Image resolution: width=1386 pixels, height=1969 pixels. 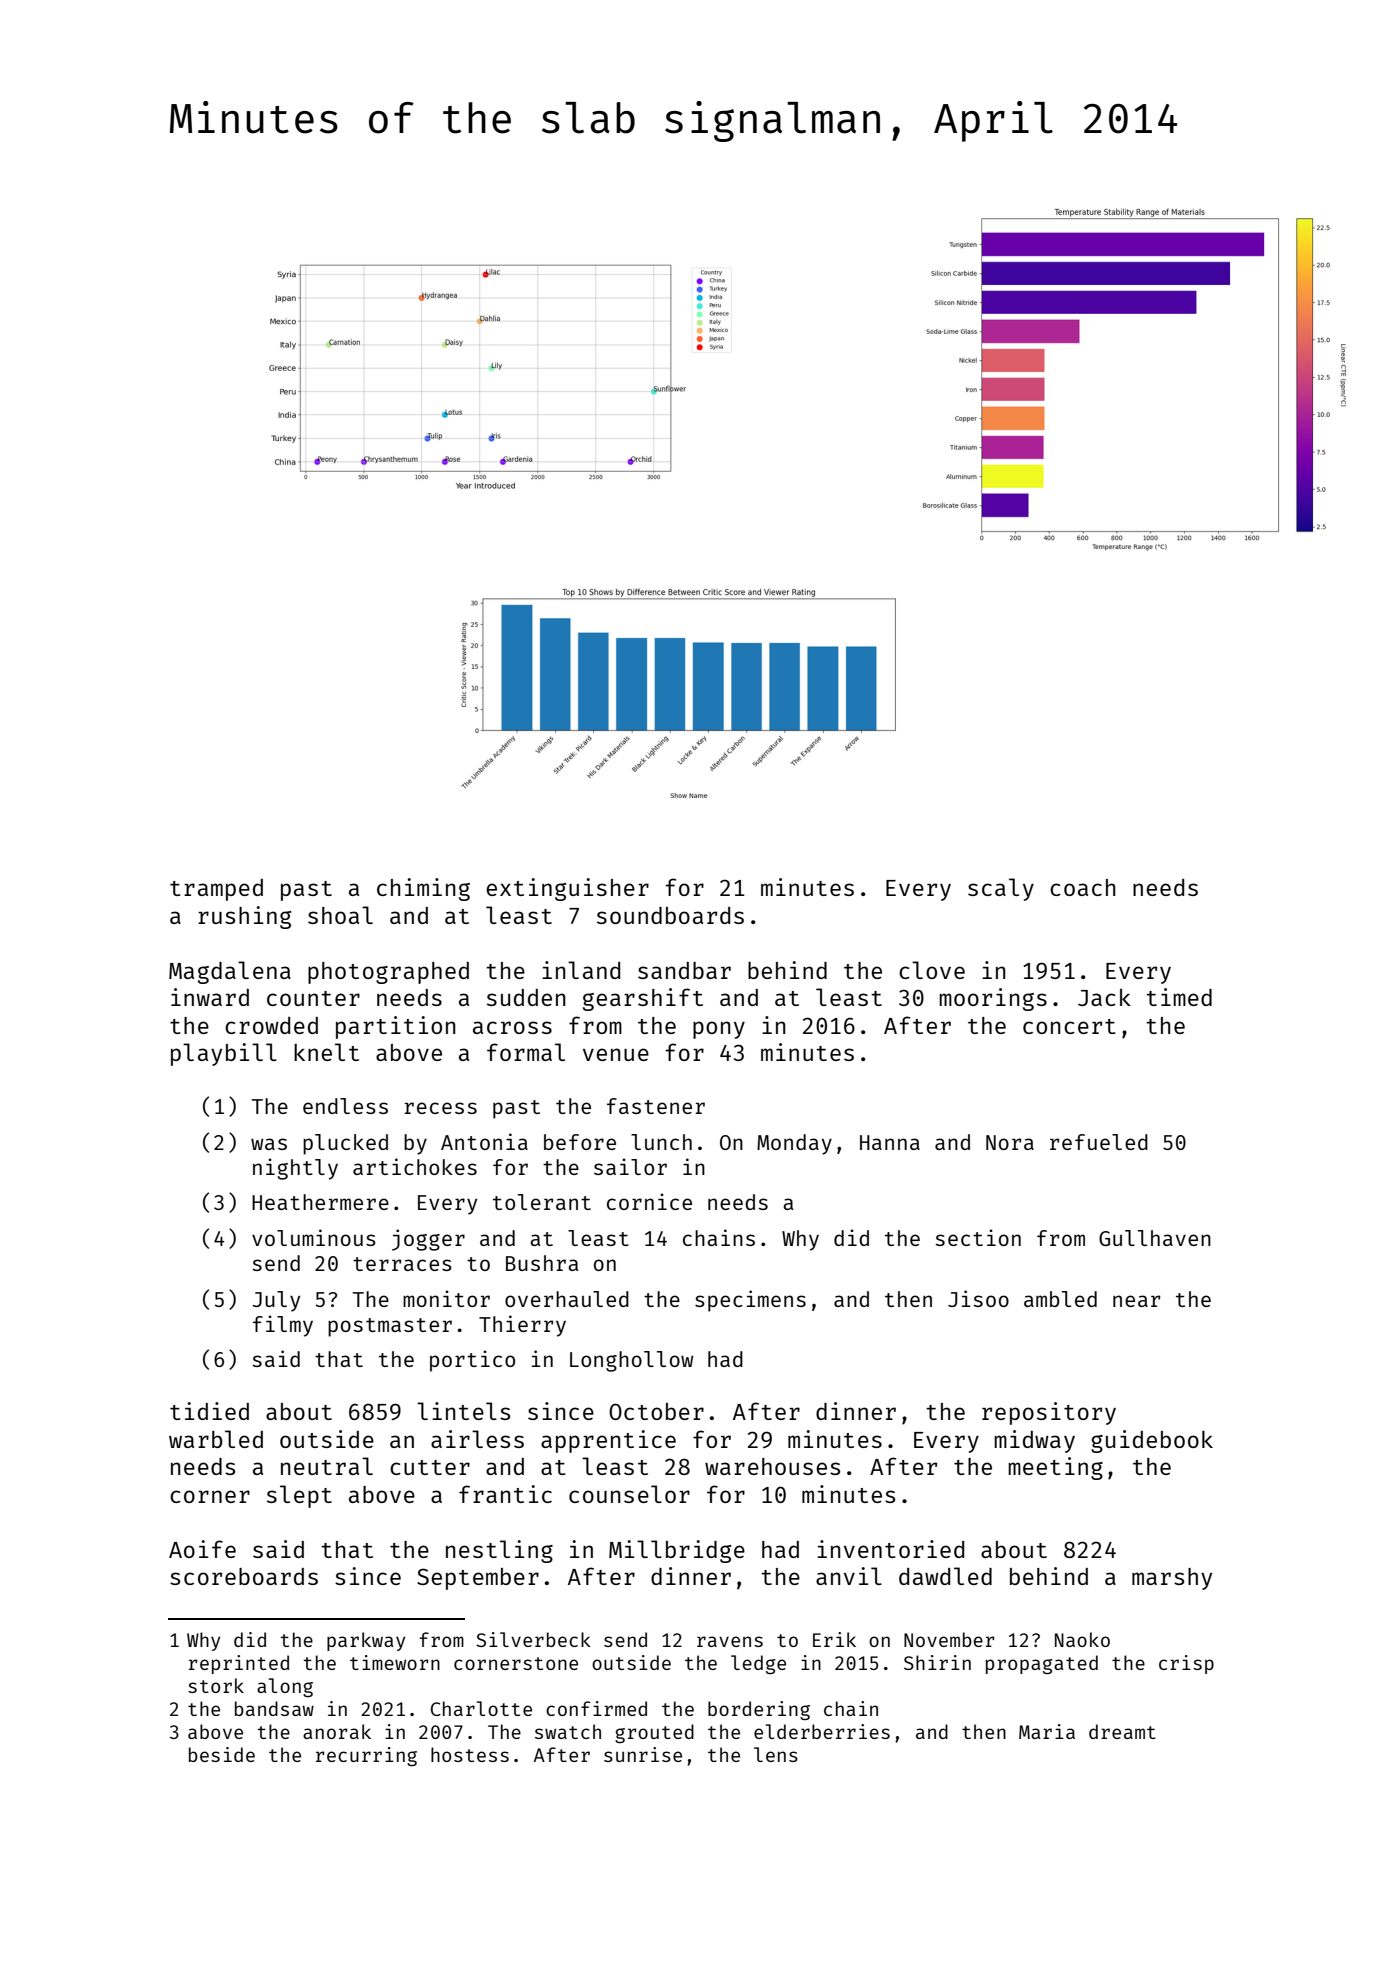 What do you see at coordinates (1083, 887) in the image?
I see `coach` at bounding box center [1083, 887].
